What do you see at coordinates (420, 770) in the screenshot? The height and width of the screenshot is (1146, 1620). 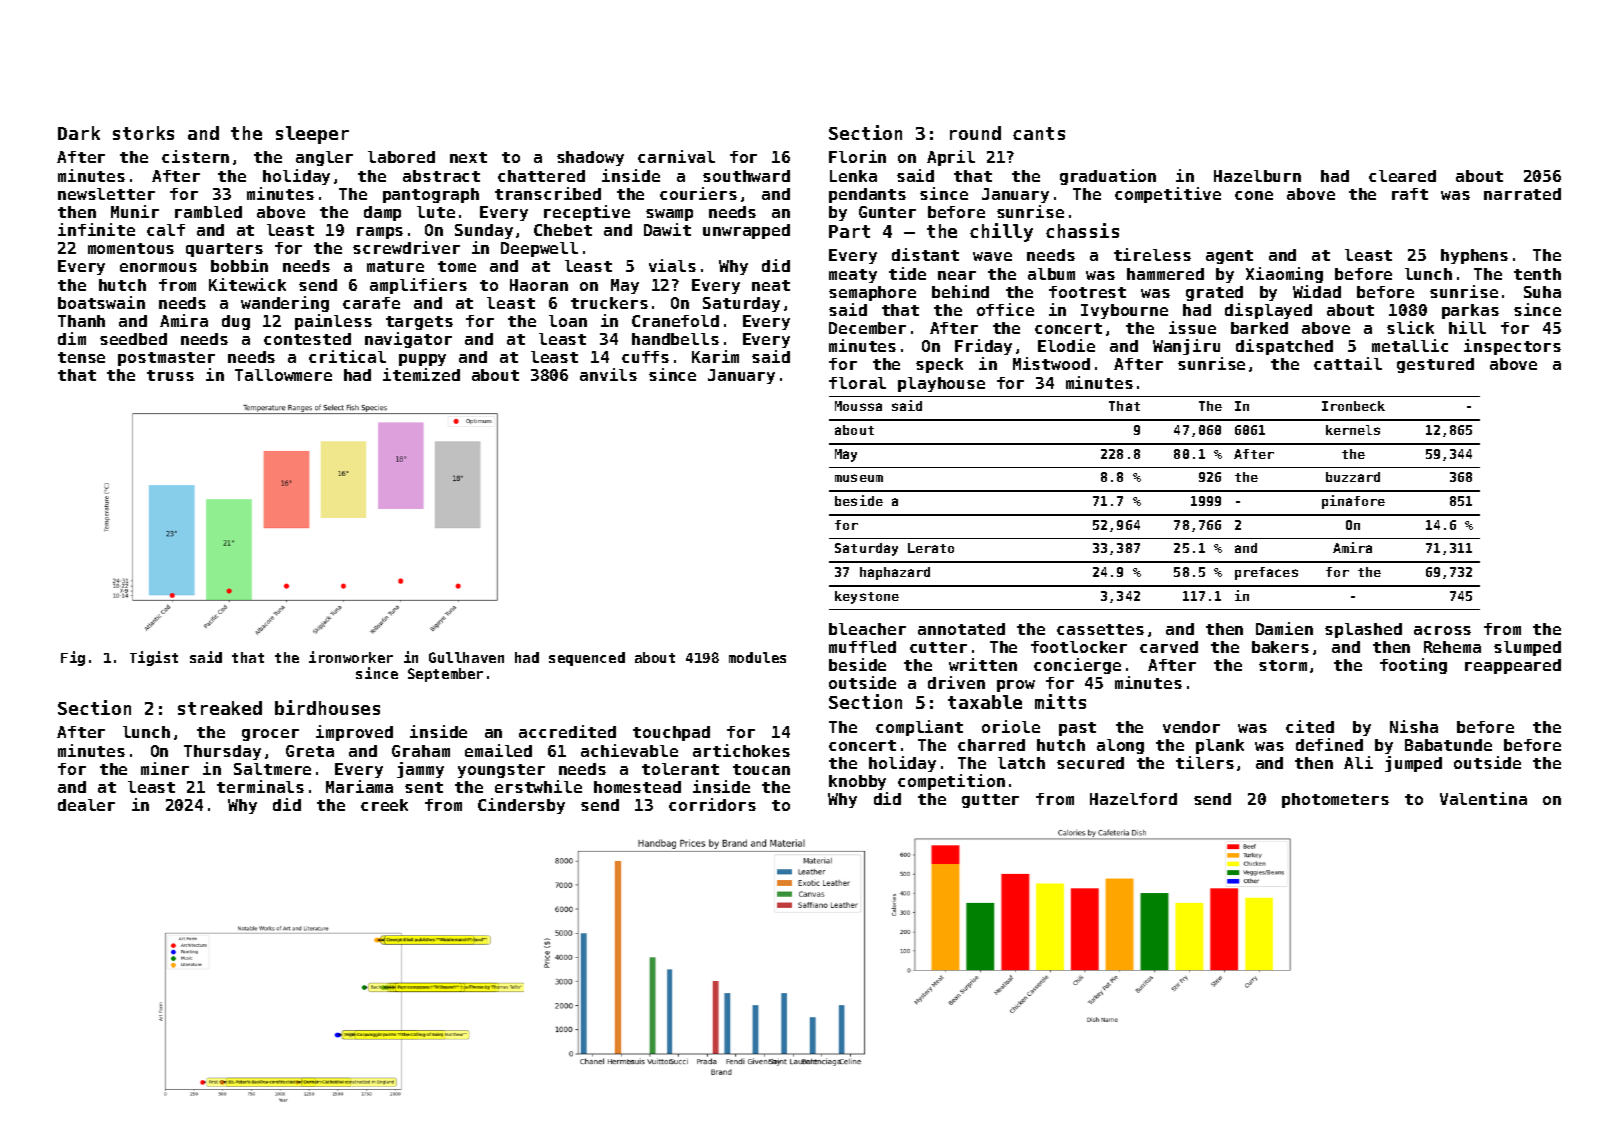 I see `jammy` at bounding box center [420, 770].
